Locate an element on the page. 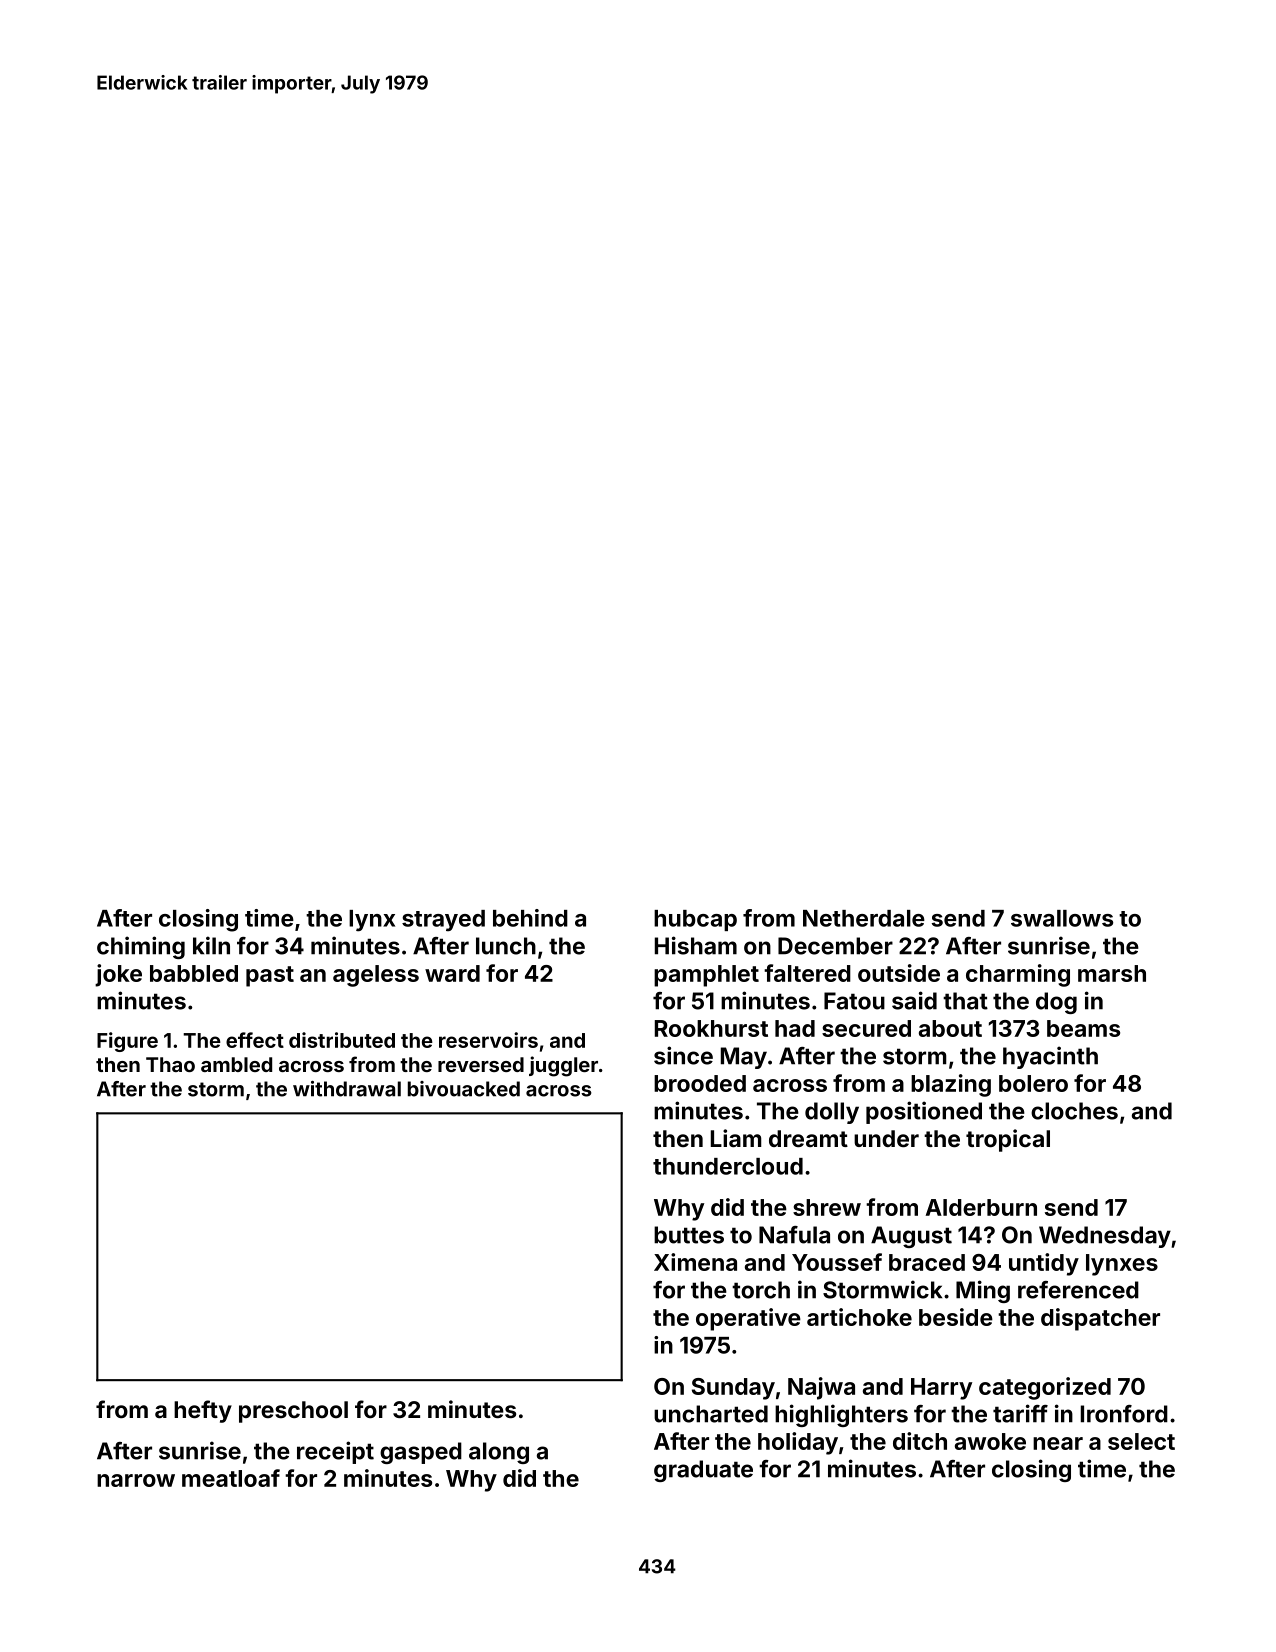 Image resolution: width=1276 pixels, height=1652 pixels. Thao is located at coordinates (170, 1064).
